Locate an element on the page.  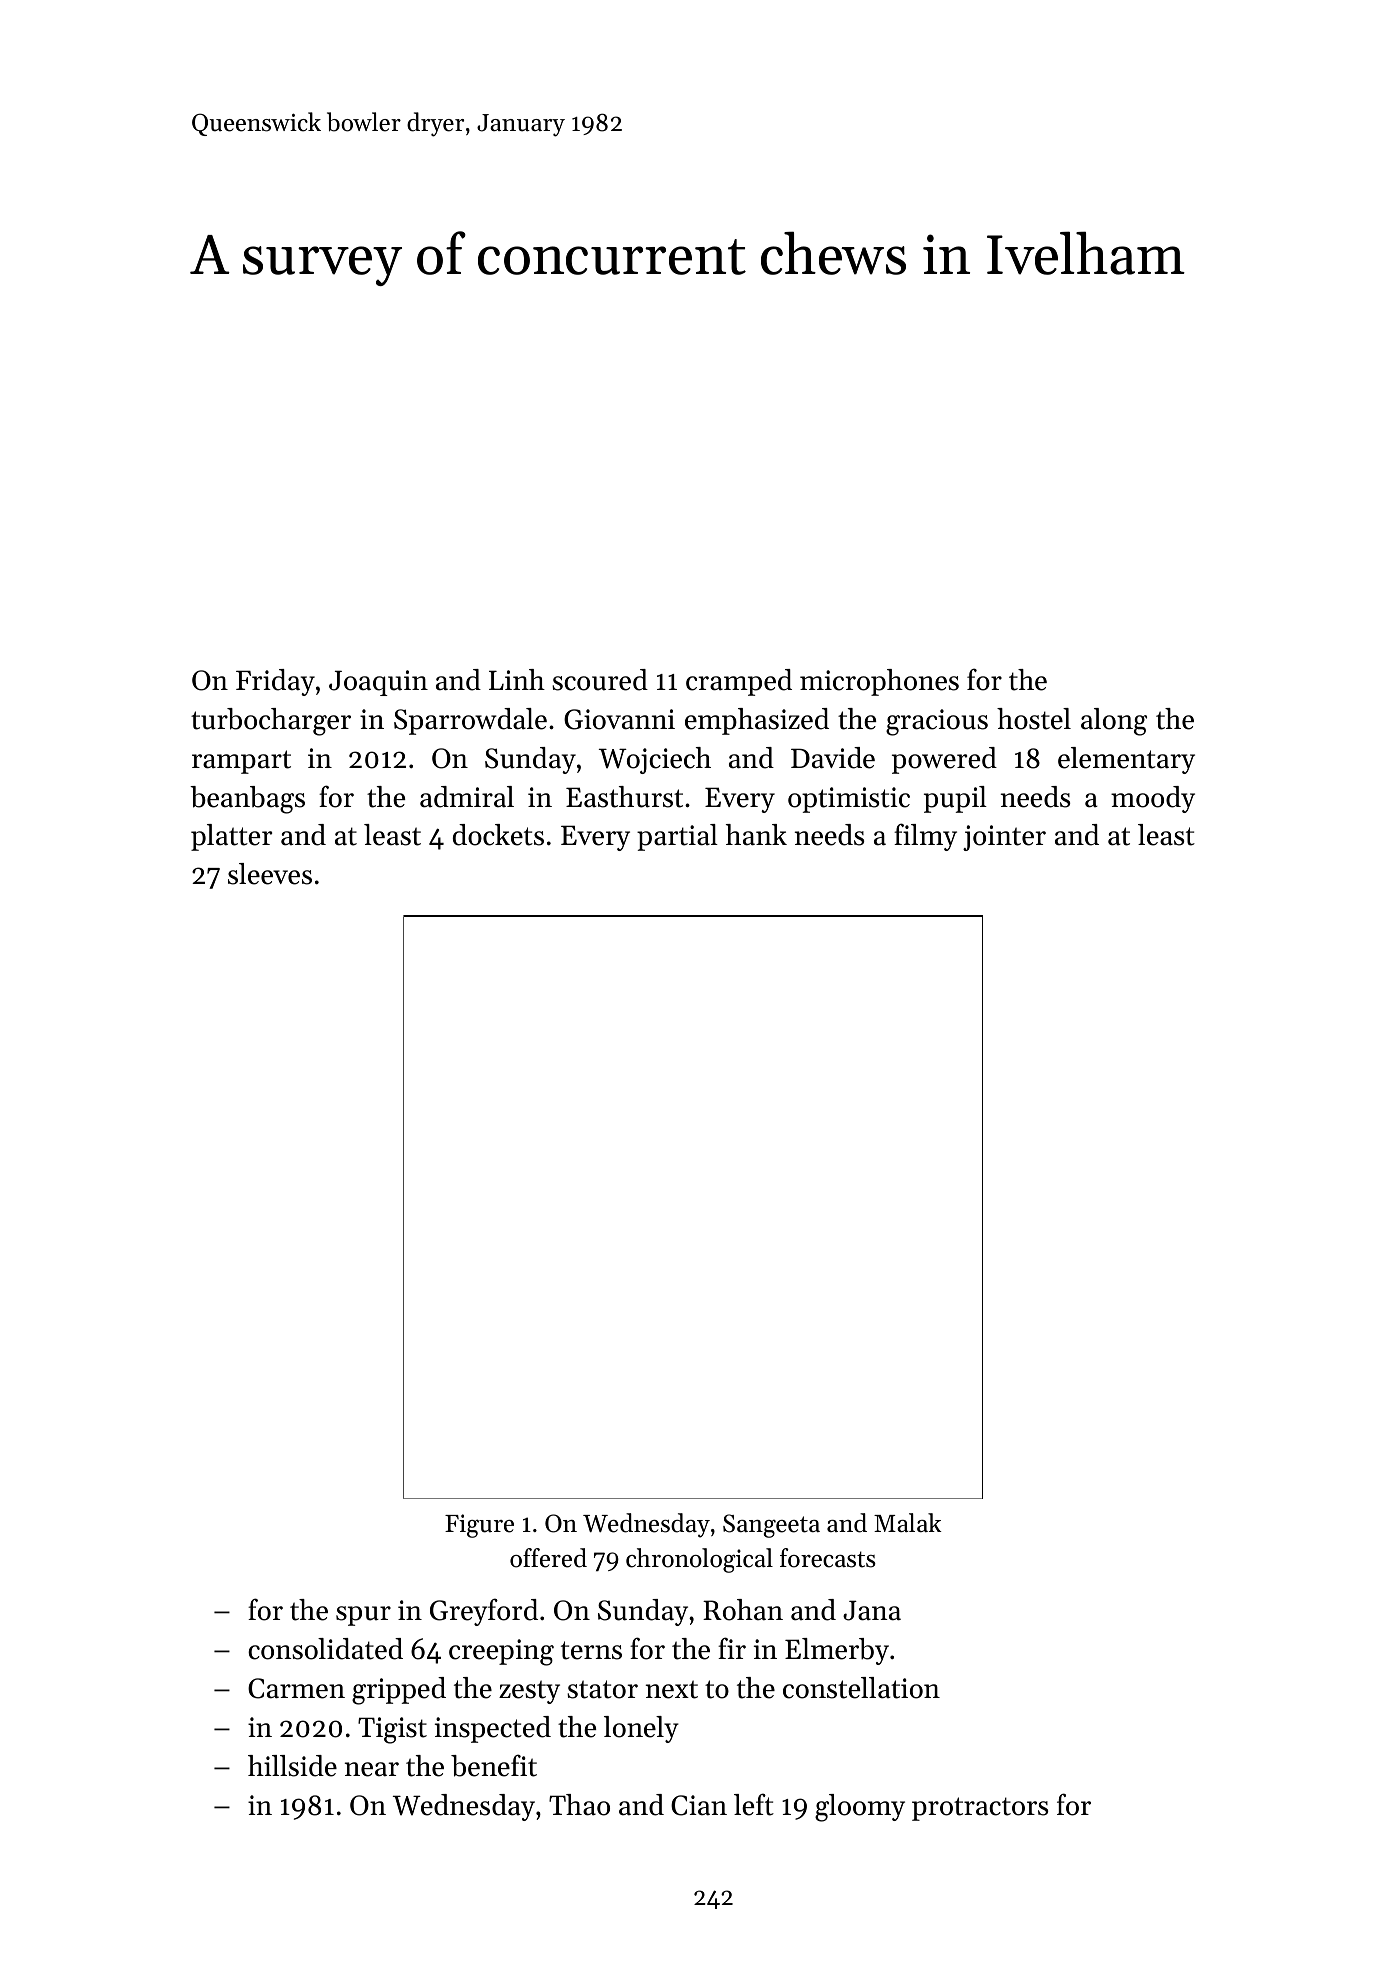
Thao is located at coordinates (579, 1805).
